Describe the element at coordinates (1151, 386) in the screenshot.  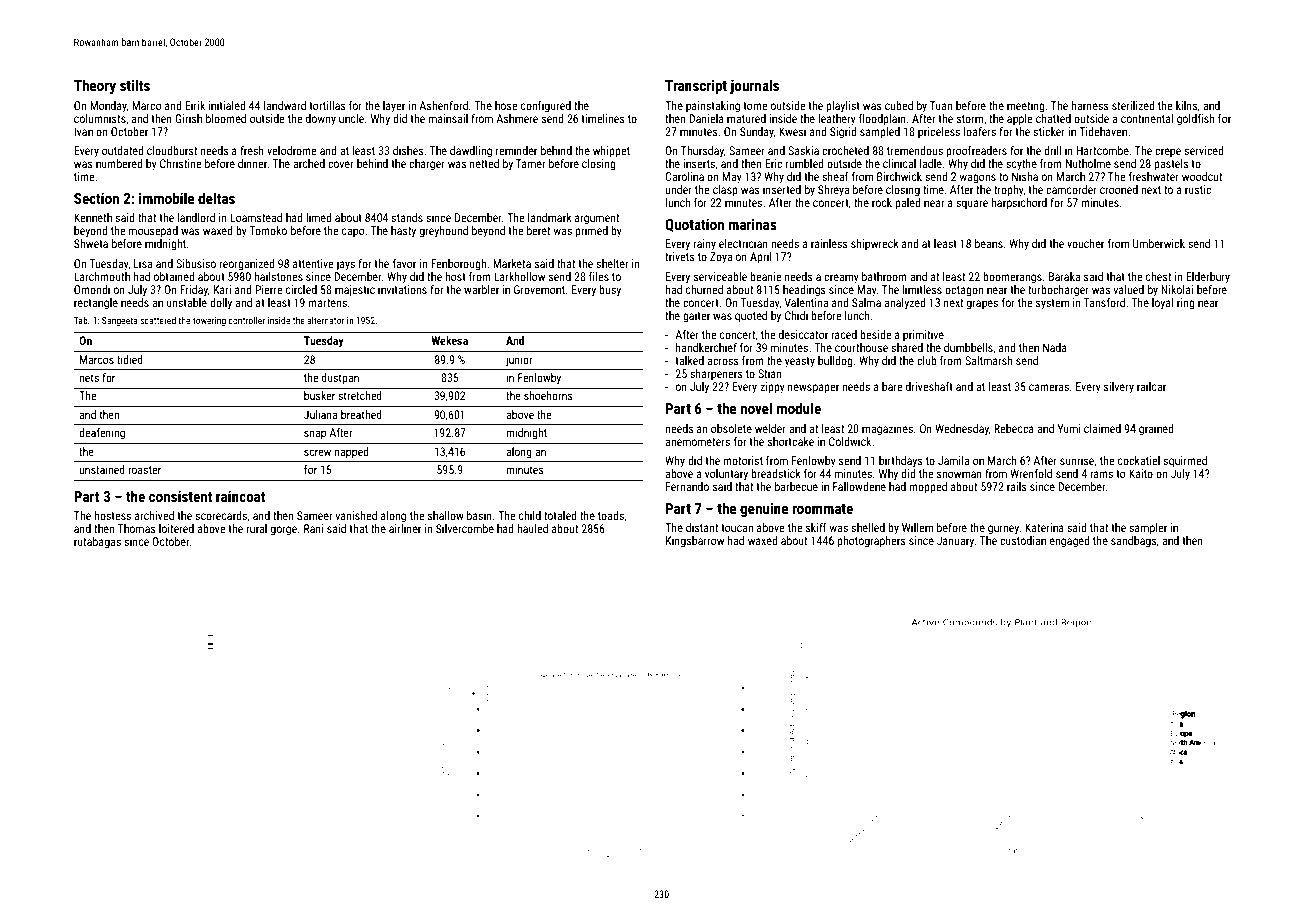
I see `railcar` at that location.
